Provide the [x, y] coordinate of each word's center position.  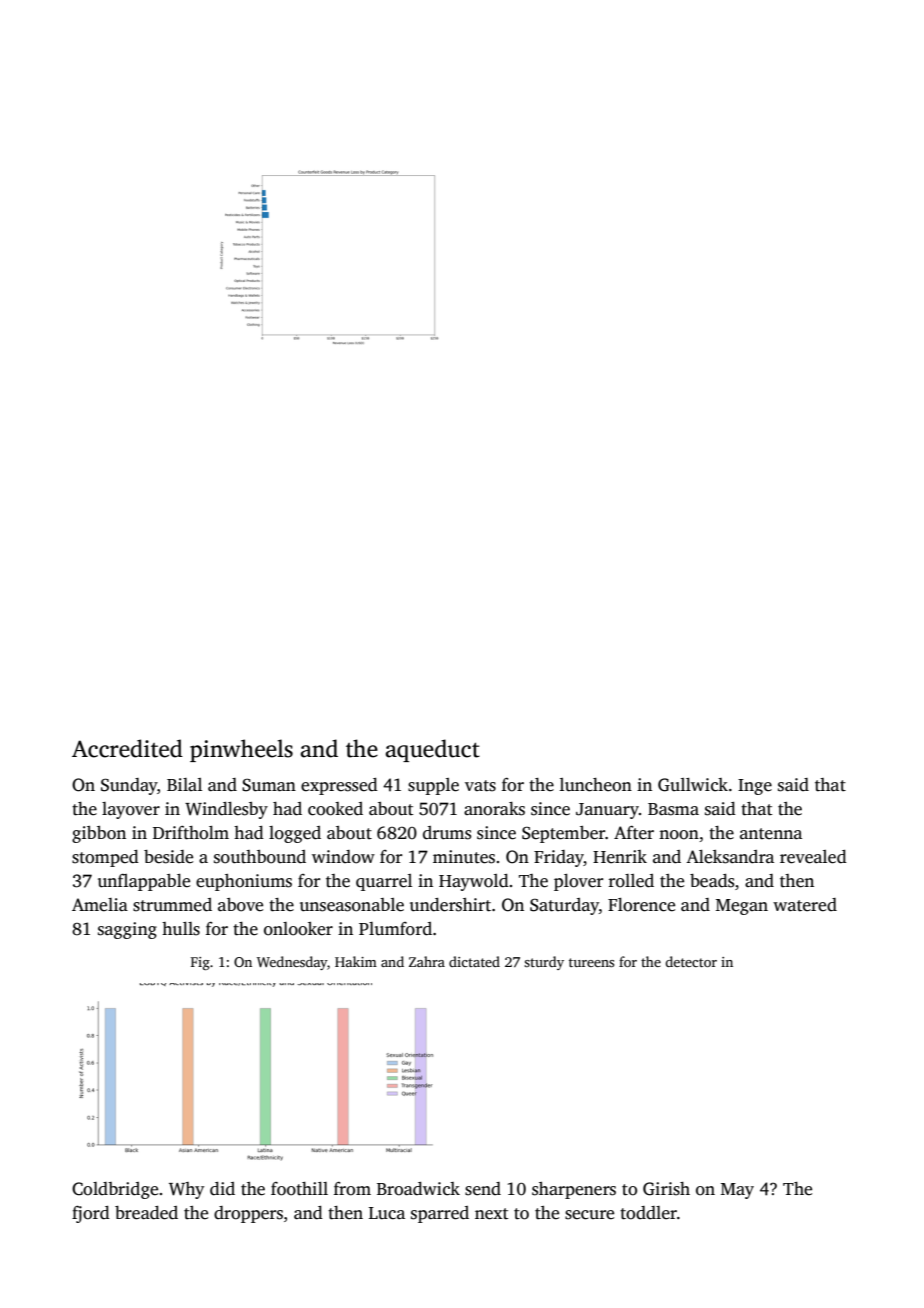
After [634, 833]
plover [578, 882]
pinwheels [241, 750]
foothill [299, 1189]
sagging [127, 930]
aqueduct [432, 750]
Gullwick [693, 785]
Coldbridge [115, 1190]
